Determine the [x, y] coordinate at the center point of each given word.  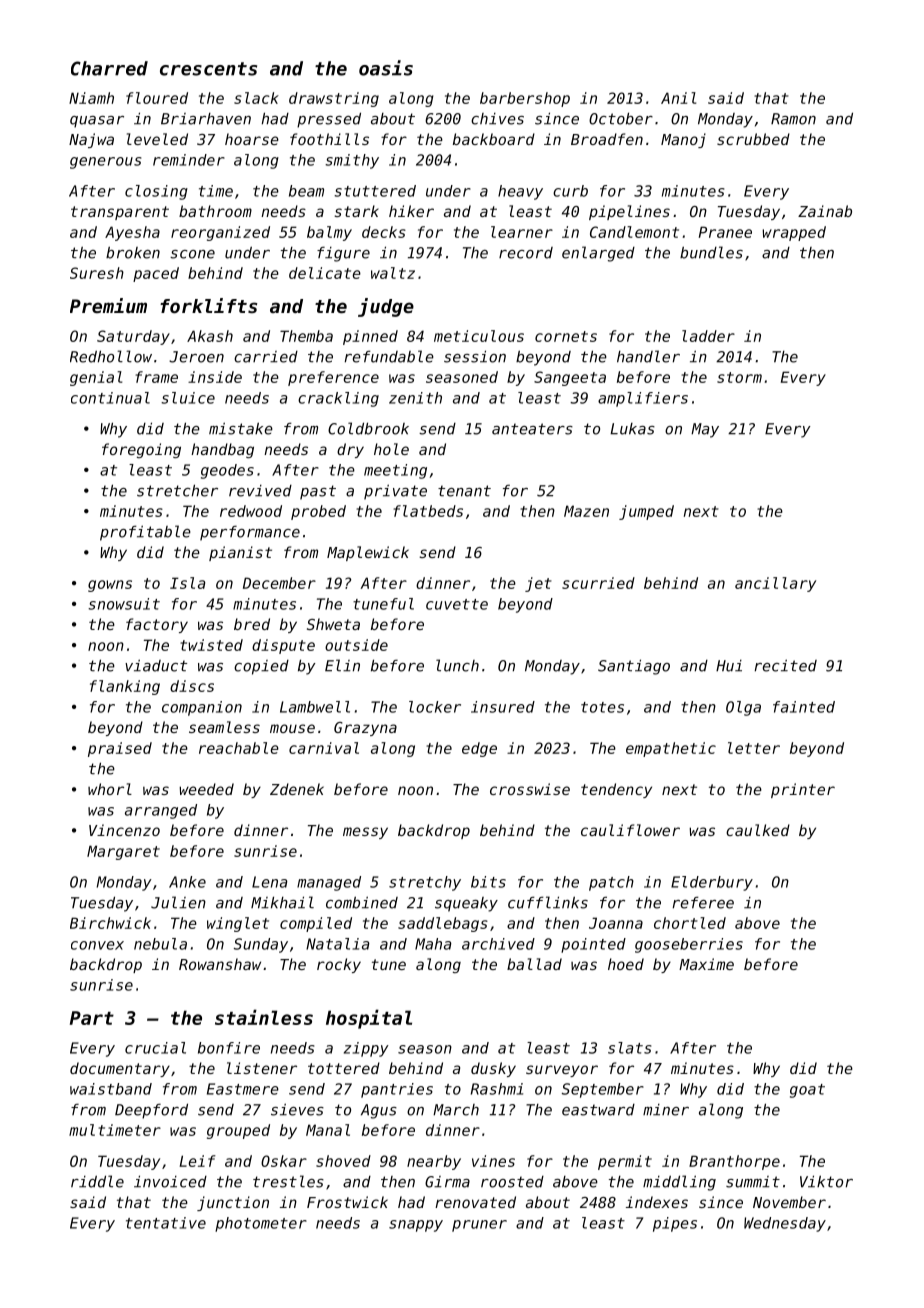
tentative [166, 1223]
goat [807, 1091]
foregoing [141, 450]
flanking [125, 687]
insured [503, 707]
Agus [379, 1111]
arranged [161, 811]
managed [329, 883]
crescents [208, 69]
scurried [598, 583]
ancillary [775, 584]
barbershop [525, 99]
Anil [678, 98]
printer [803, 790]
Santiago [634, 667]
